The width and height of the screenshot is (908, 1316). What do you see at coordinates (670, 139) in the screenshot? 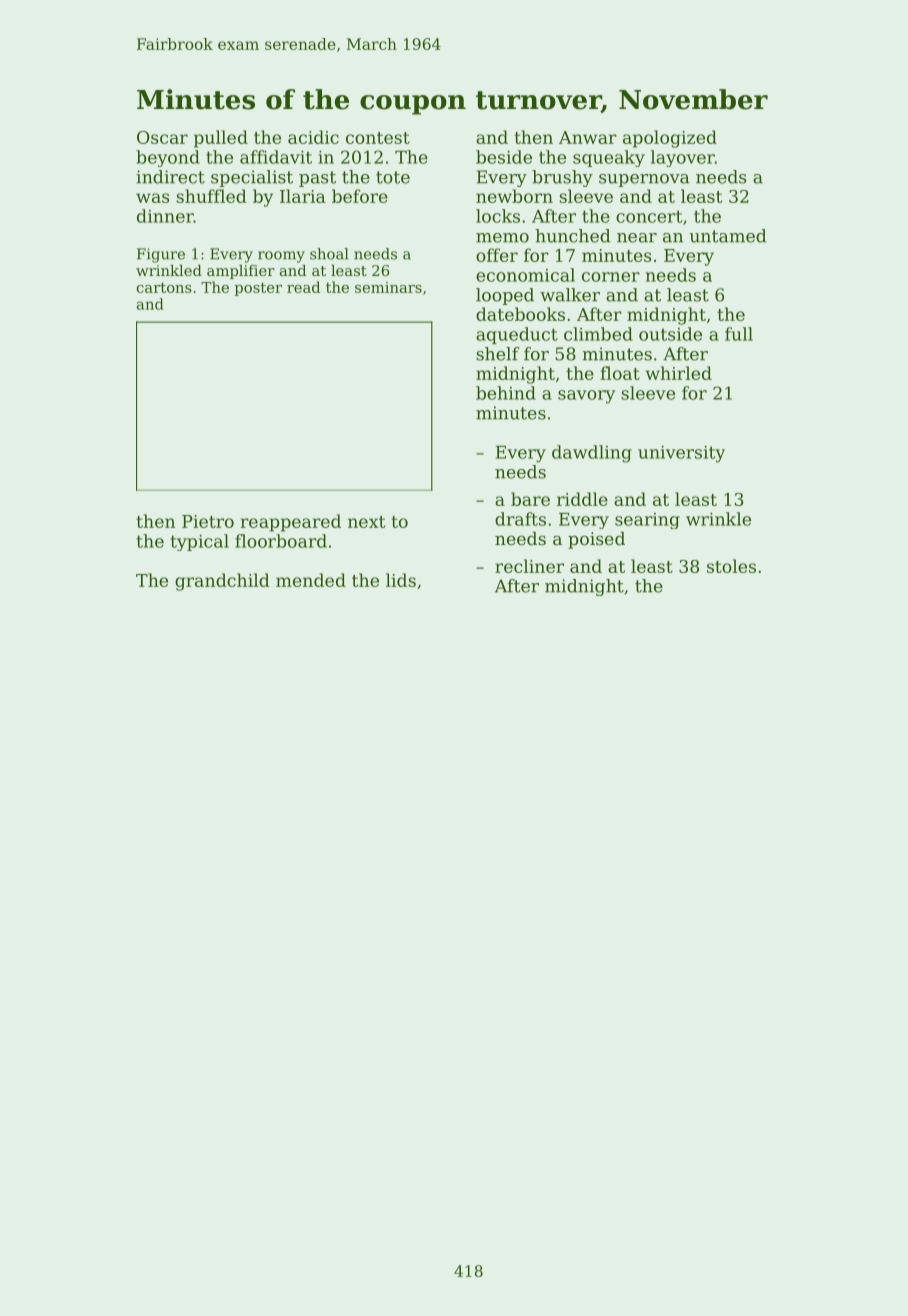
I see `apologized` at bounding box center [670, 139].
